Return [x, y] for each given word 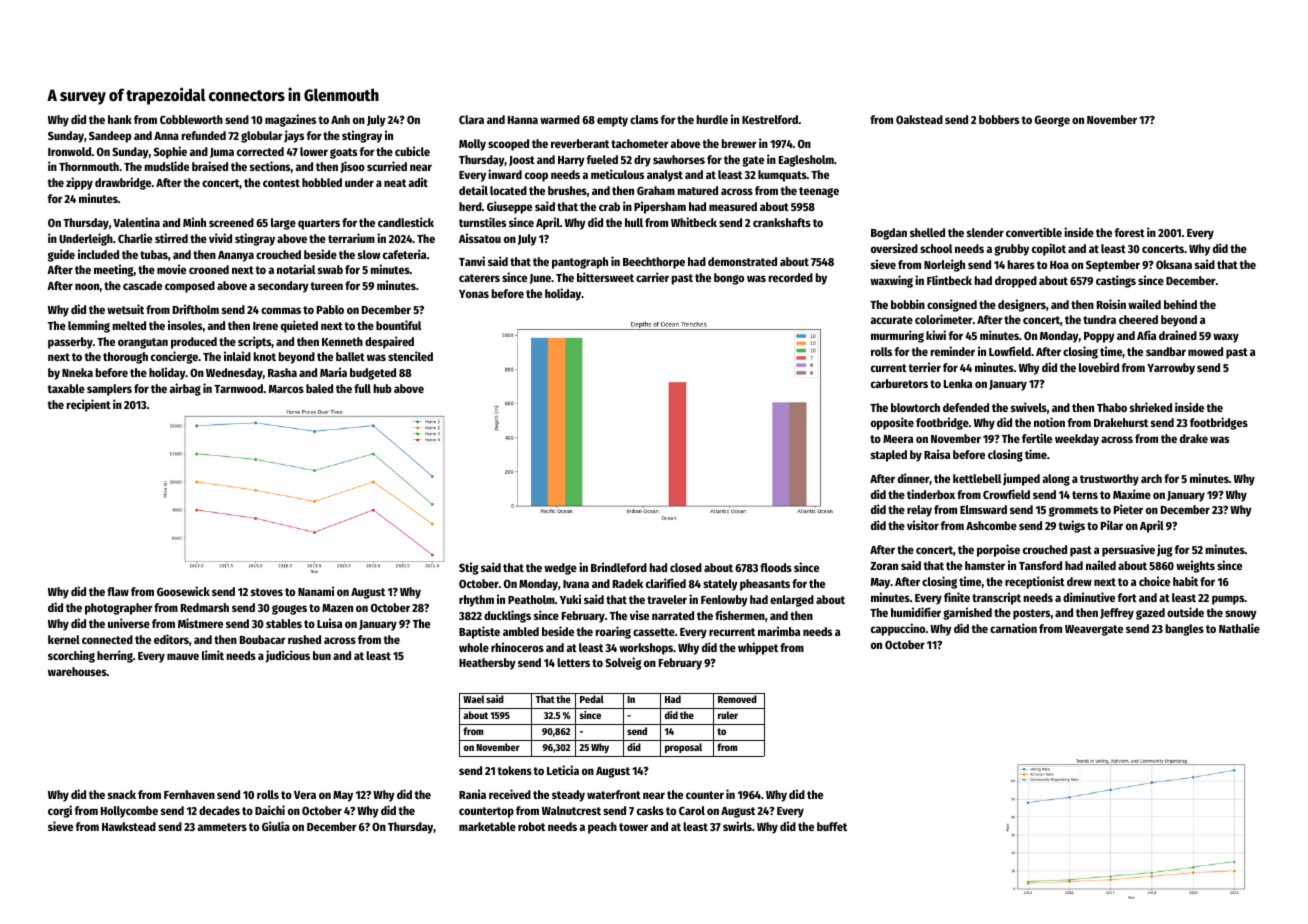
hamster [985, 565]
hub [382, 388]
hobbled [322, 182]
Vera [305, 795]
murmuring [897, 336]
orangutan [143, 343]
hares [1021, 264]
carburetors [899, 383]
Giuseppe [509, 207]
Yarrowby [1171, 369]
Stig [469, 568]
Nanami [316, 591]
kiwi [936, 335]
